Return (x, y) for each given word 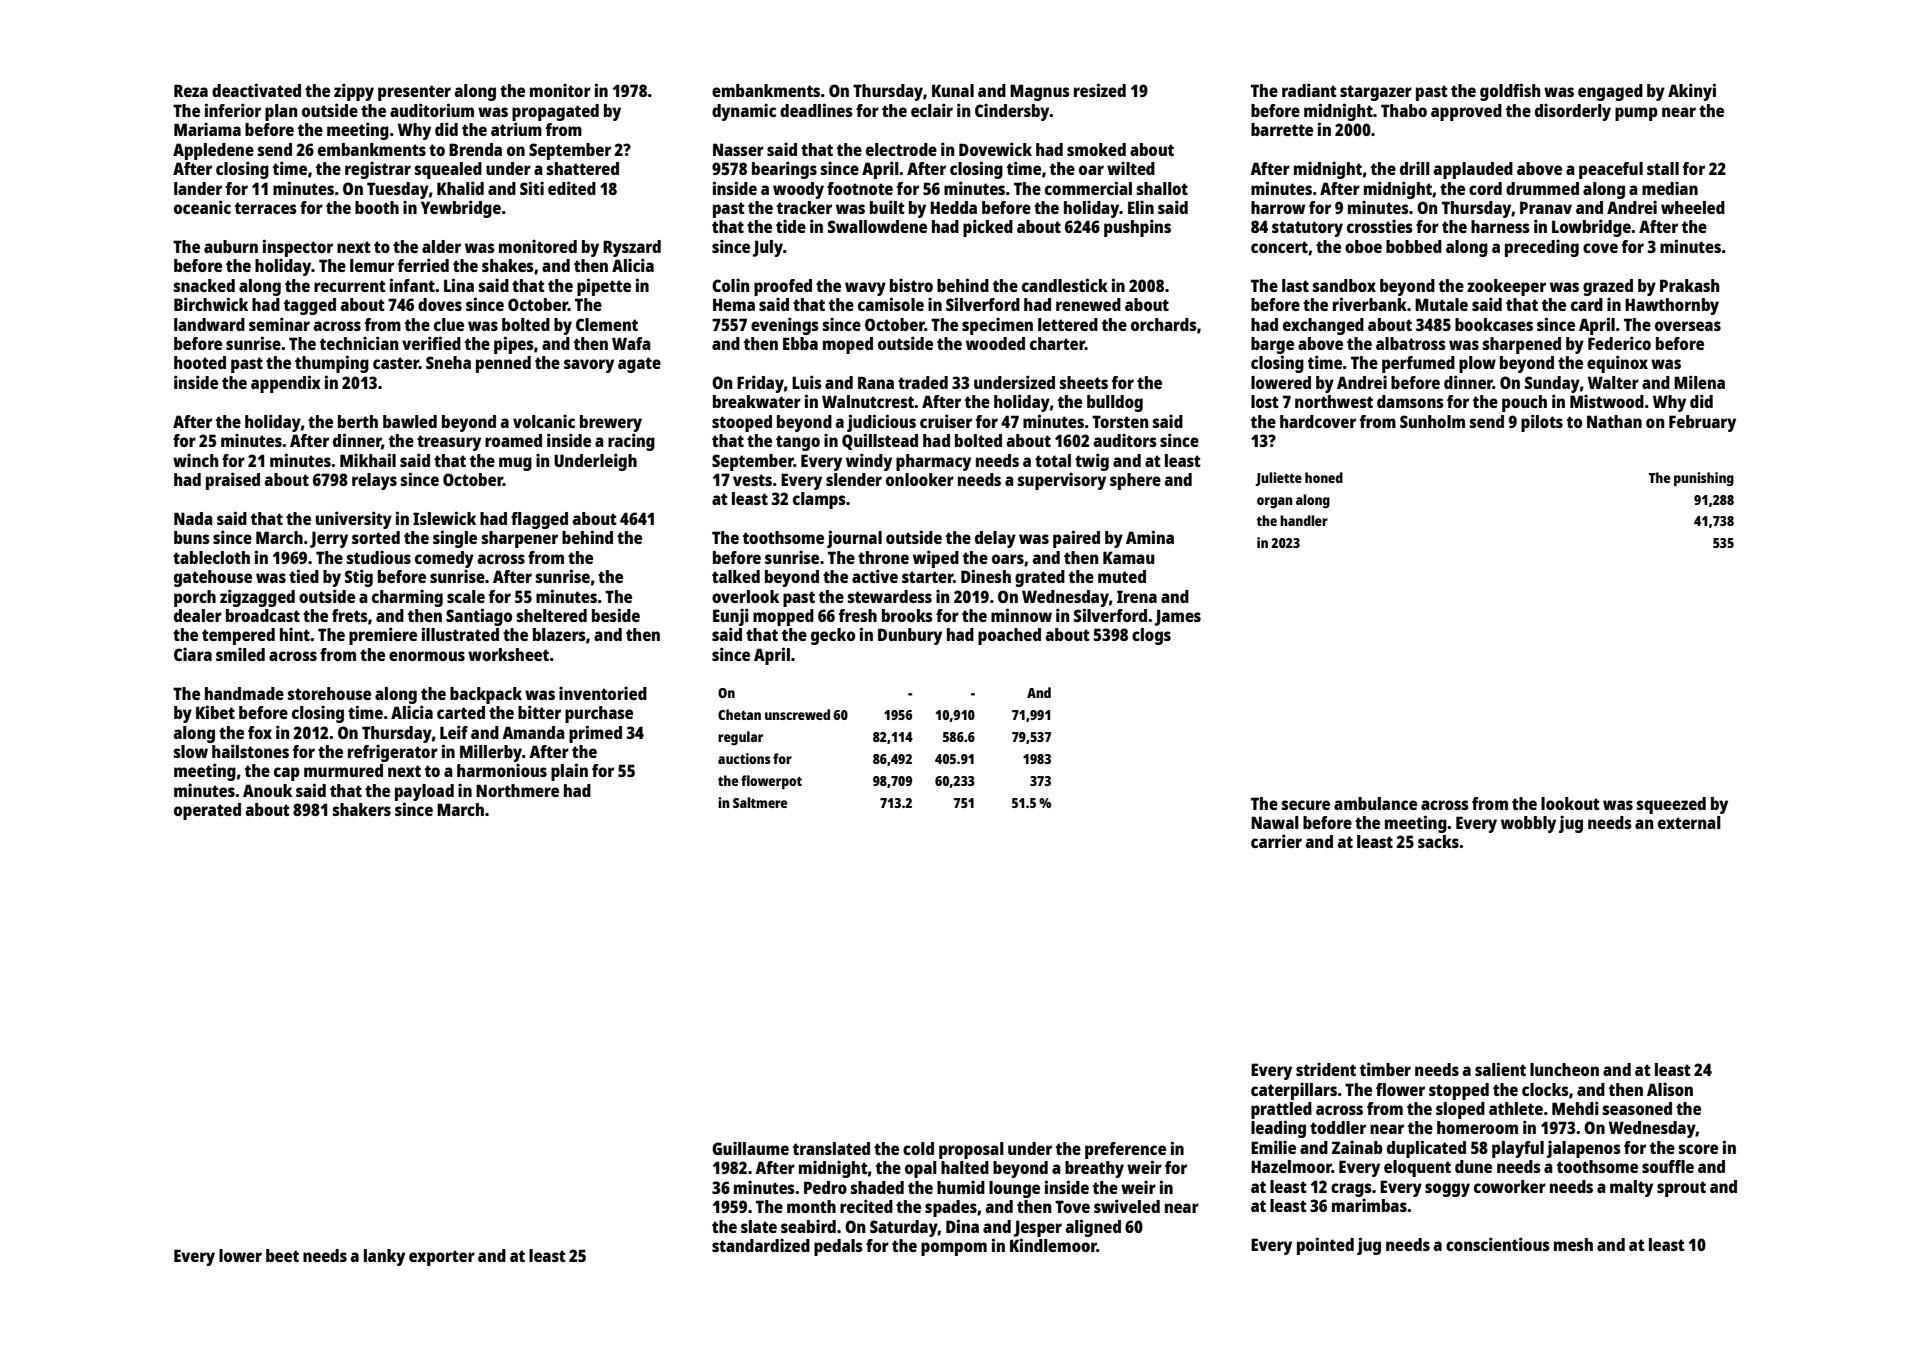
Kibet (215, 712)
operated (207, 811)
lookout (1570, 803)
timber (1385, 1069)
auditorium (432, 110)
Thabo (1404, 110)
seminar (279, 324)
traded (923, 382)
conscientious (1498, 1244)
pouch (1524, 403)
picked (988, 228)
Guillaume (750, 1148)
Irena (1137, 596)
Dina (962, 1226)
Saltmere (760, 802)
